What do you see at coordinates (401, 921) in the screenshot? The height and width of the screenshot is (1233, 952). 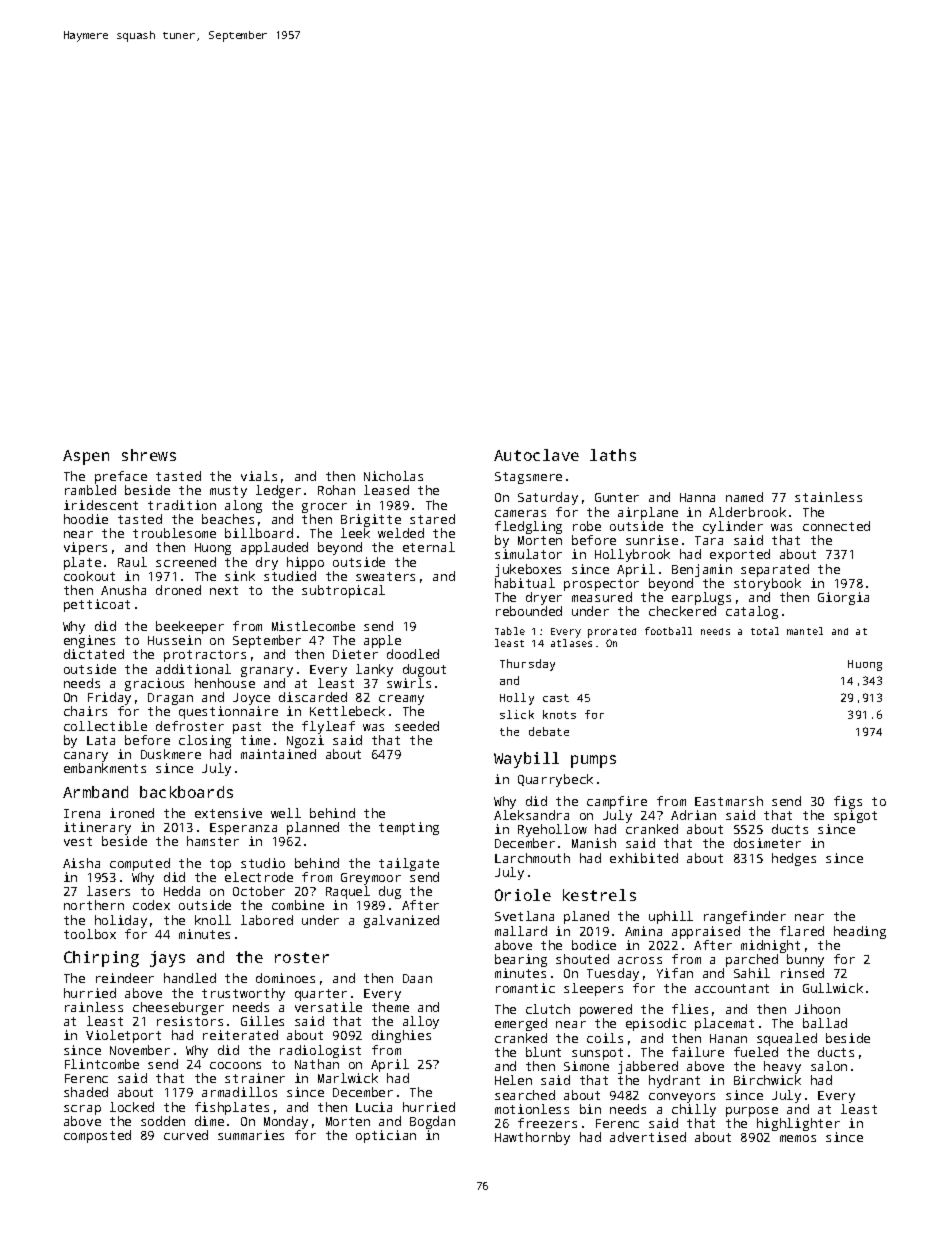 I see `galvanized` at bounding box center [401, 921].
